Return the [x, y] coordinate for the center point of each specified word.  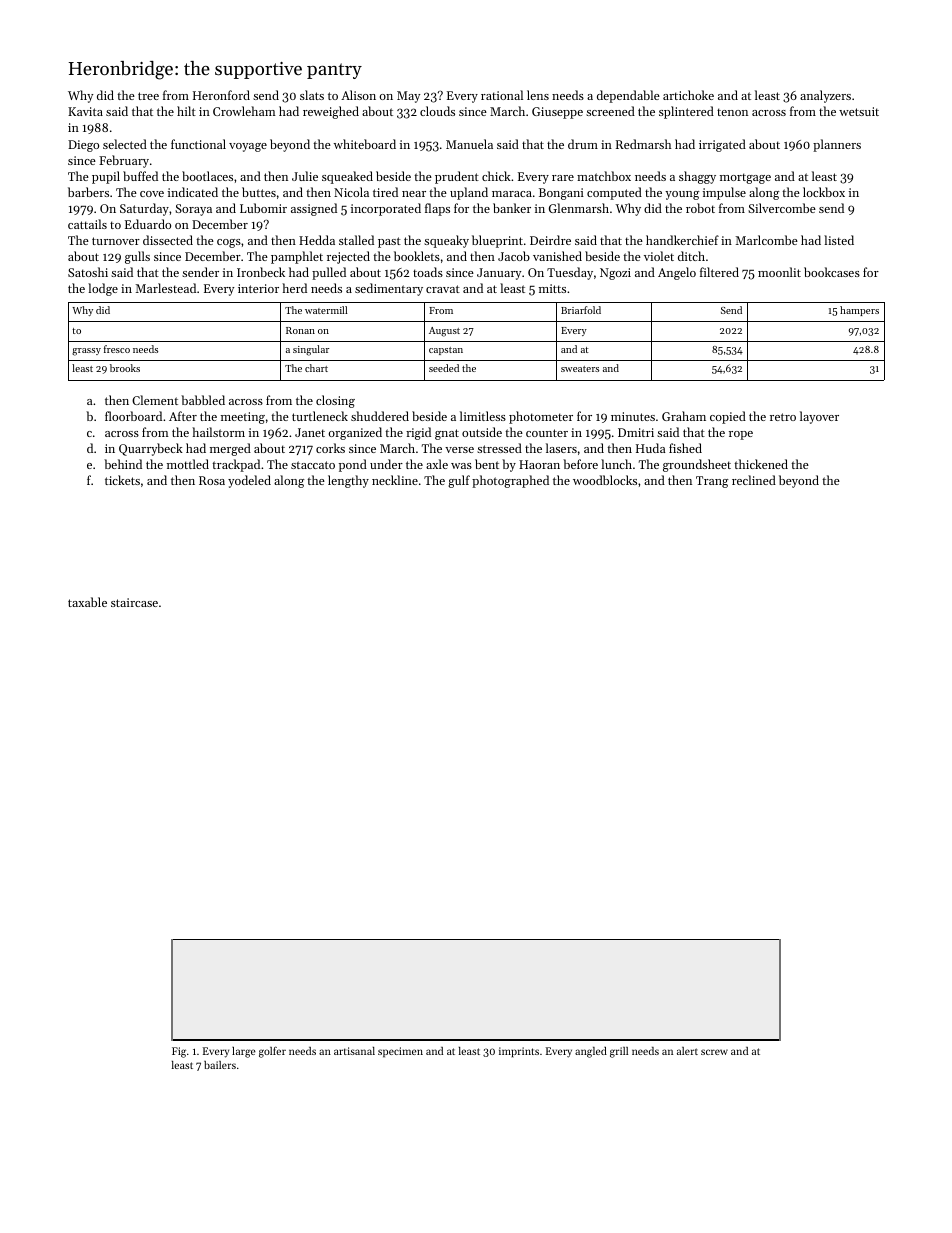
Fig [179, 1052]
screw [714, 1052]
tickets [122, 480]
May [408, 97]
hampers [859, 311]
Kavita [85, 111]
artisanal [354, 1051]
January [499, 274]
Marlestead [166, 288]
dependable [628, 96]
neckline [395, 480]
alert [687, 1051]
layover [819, 417]
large [244, 1052]
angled [591, 1052]
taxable [87, 602]
